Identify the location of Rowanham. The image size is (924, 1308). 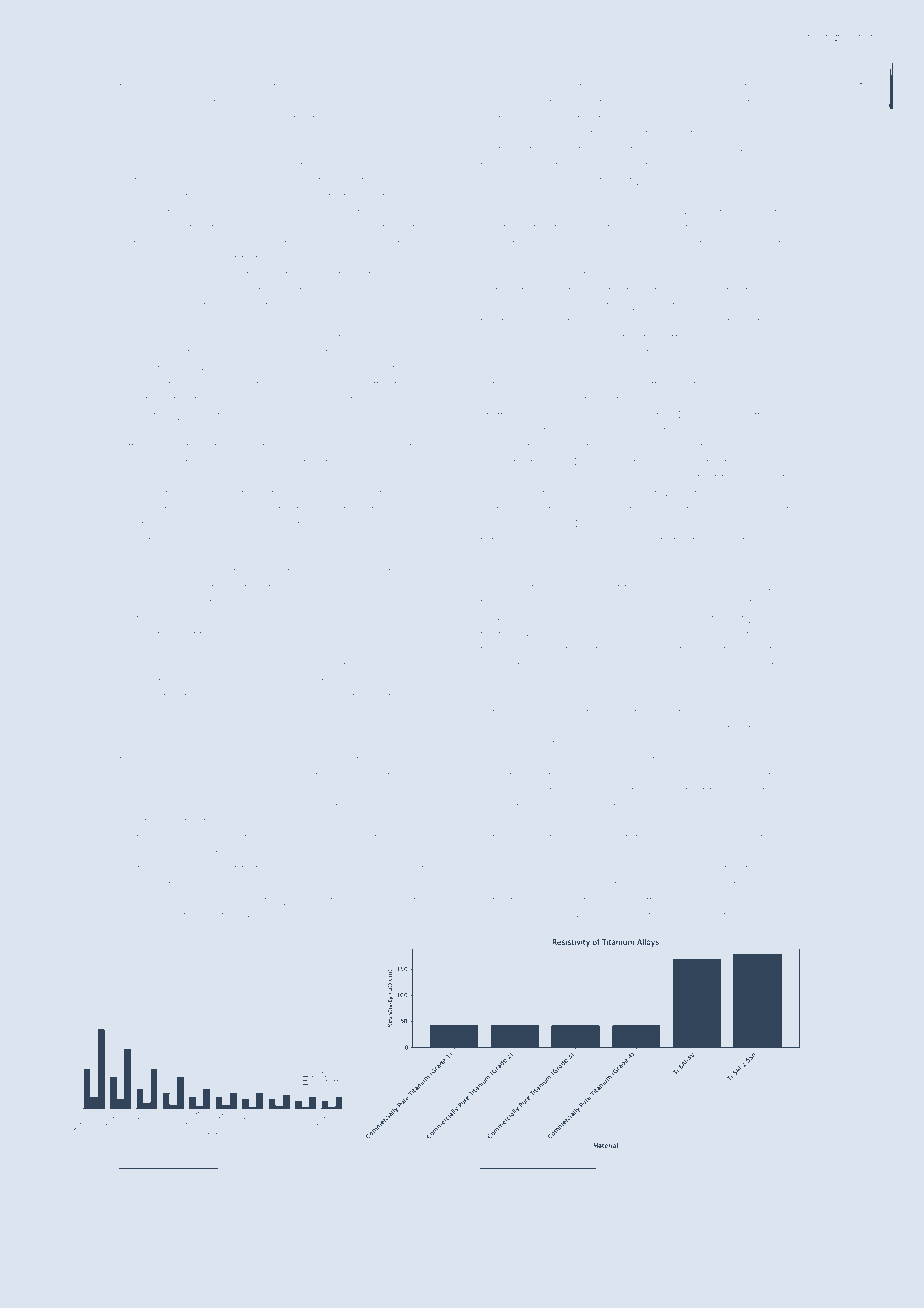
(380, 587).
